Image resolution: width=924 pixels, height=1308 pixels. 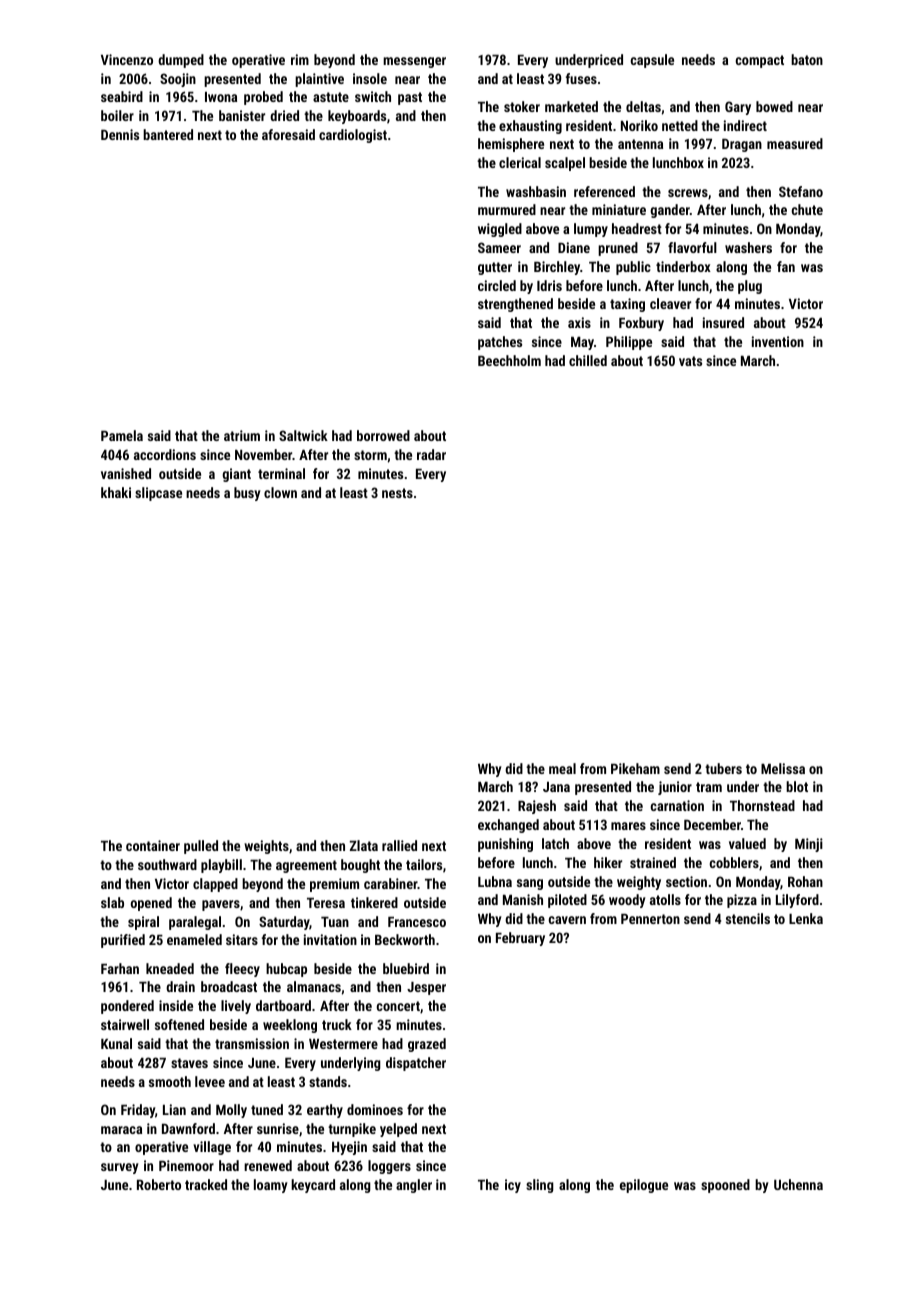 What do you see at coordinates (181, 61) in the document?
I see `dumped` at bounding box center [181, 61].
